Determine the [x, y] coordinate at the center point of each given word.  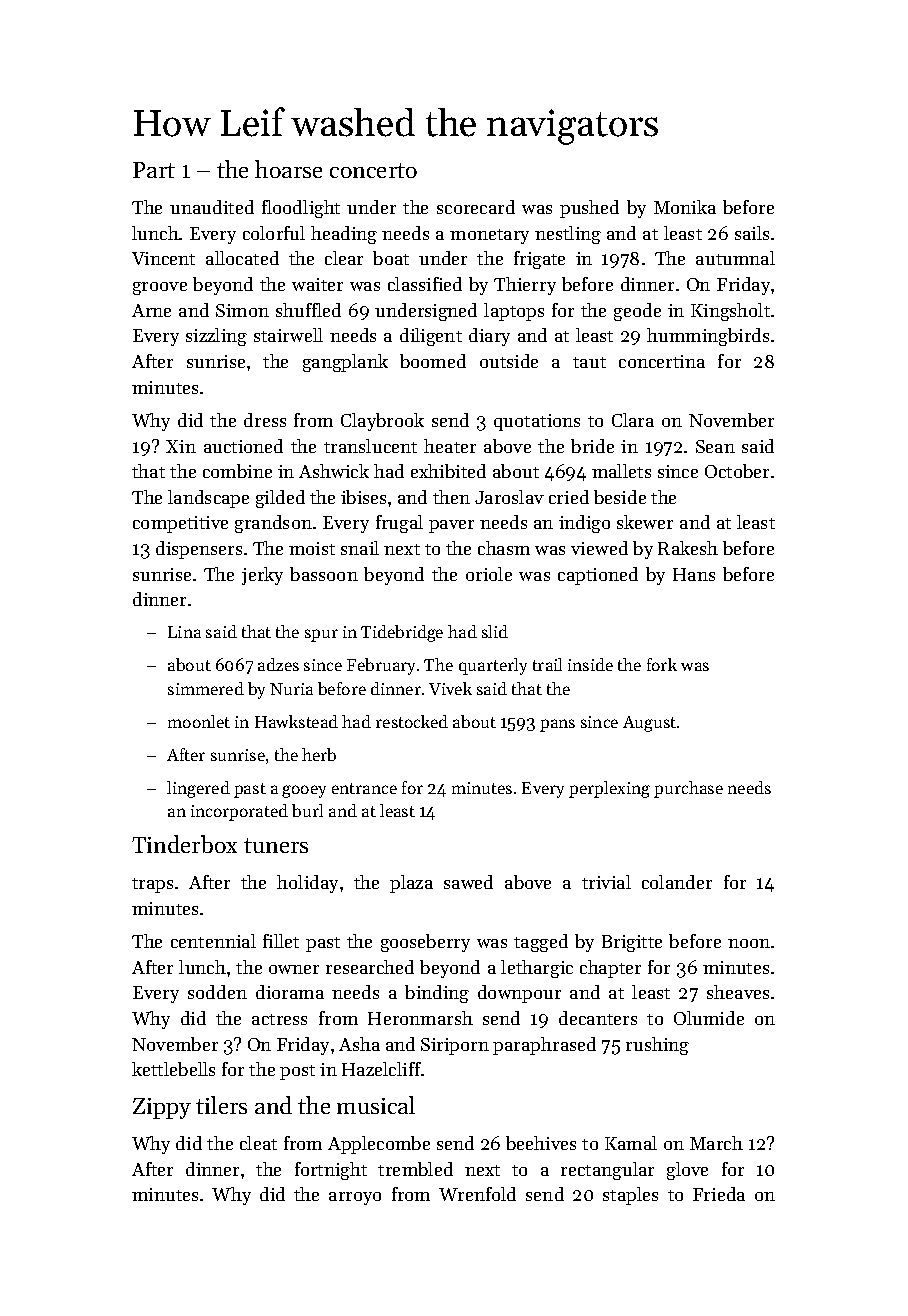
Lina [184, 632]
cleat [258, 1143]
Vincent [163, 258]
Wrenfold [477, 1194]
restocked [412, 721]
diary [489, 337]
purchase [688, 789]
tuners [276, 845]
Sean [715, 446]
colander [677, 882]
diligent [431, 337]
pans [557, 725]
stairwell [288, 335]
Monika [685, 207]
